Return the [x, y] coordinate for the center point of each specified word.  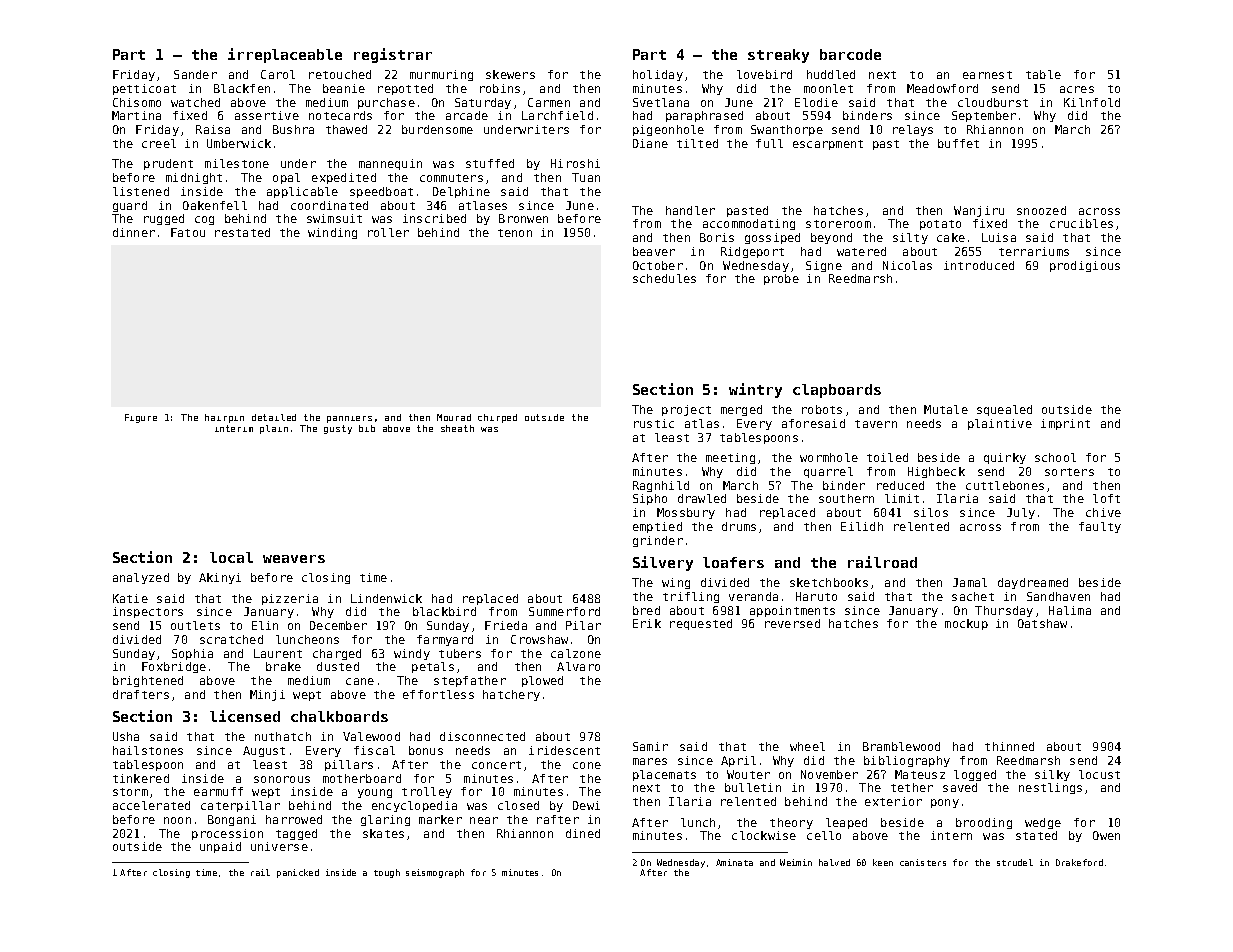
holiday [658, 75]
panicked [298, 873]
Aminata [734, 862]
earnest [987, 75]
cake [951, 237]
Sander [195, 74]
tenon [515, 233]
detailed [274, 417]
